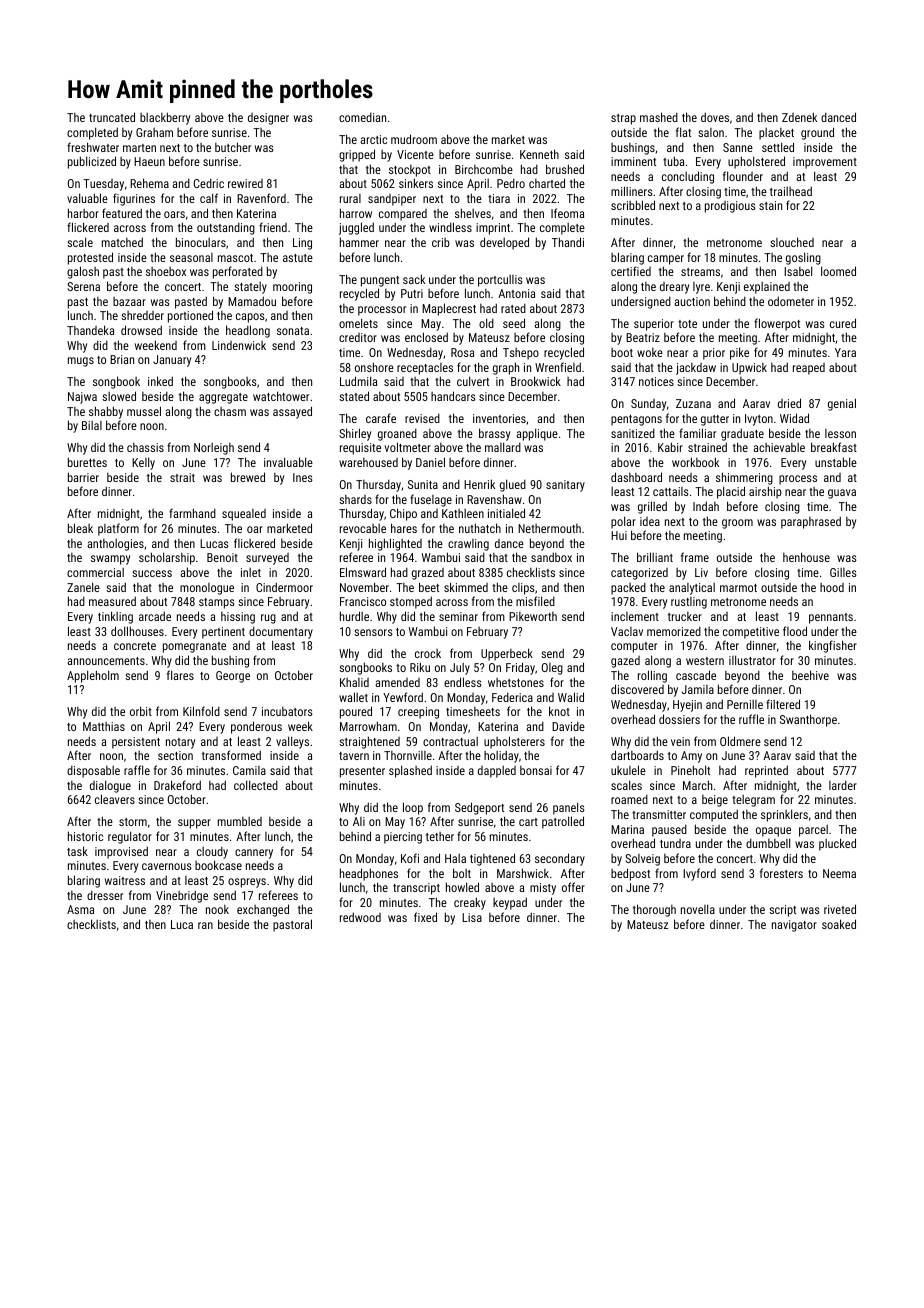 The image size is (924, 1308). What do you see at coordinates (472, 917) in the screenshot?
I see `Lisa` at bounding box center [472, 917].
